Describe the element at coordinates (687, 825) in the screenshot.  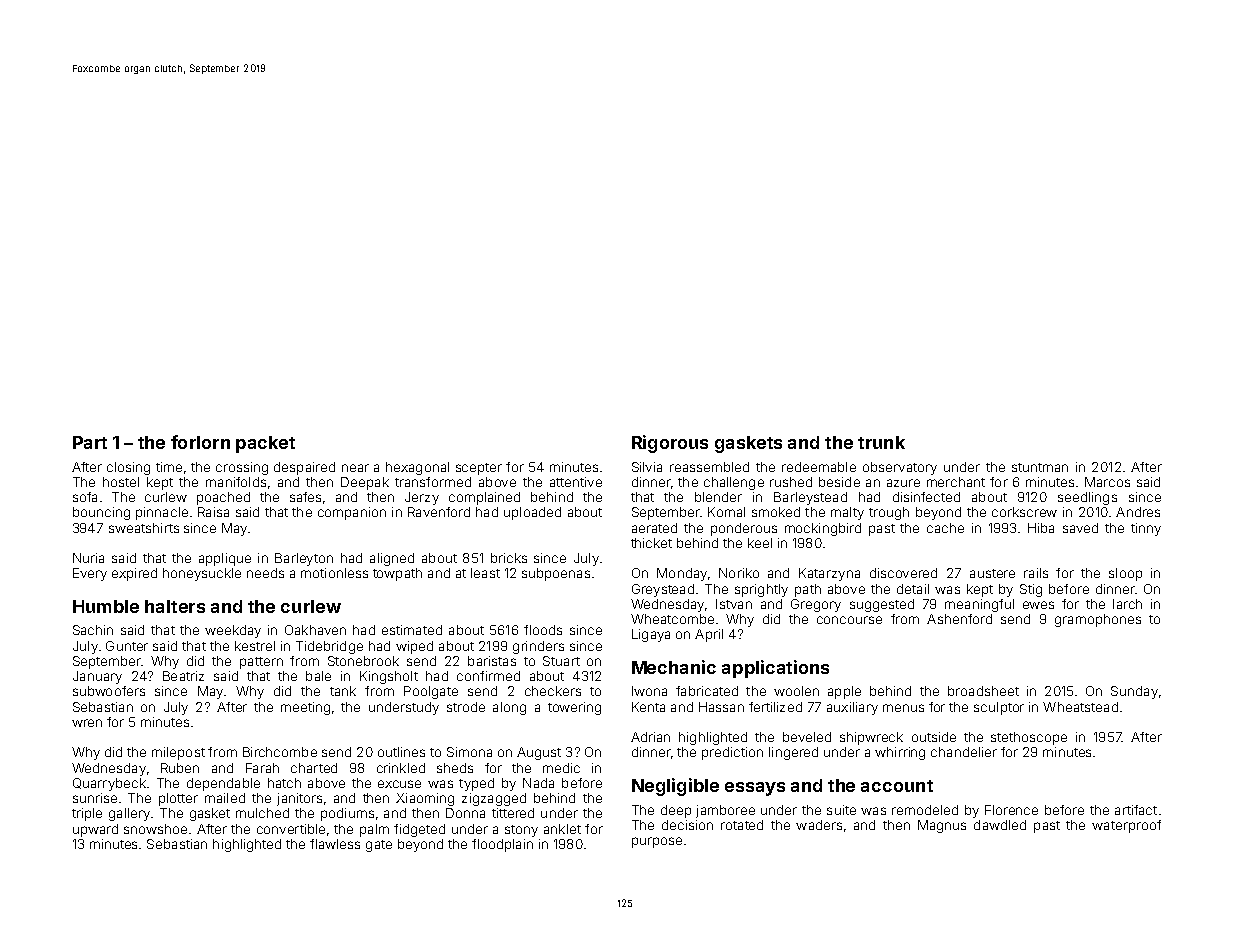
I see `decision` at that location.
